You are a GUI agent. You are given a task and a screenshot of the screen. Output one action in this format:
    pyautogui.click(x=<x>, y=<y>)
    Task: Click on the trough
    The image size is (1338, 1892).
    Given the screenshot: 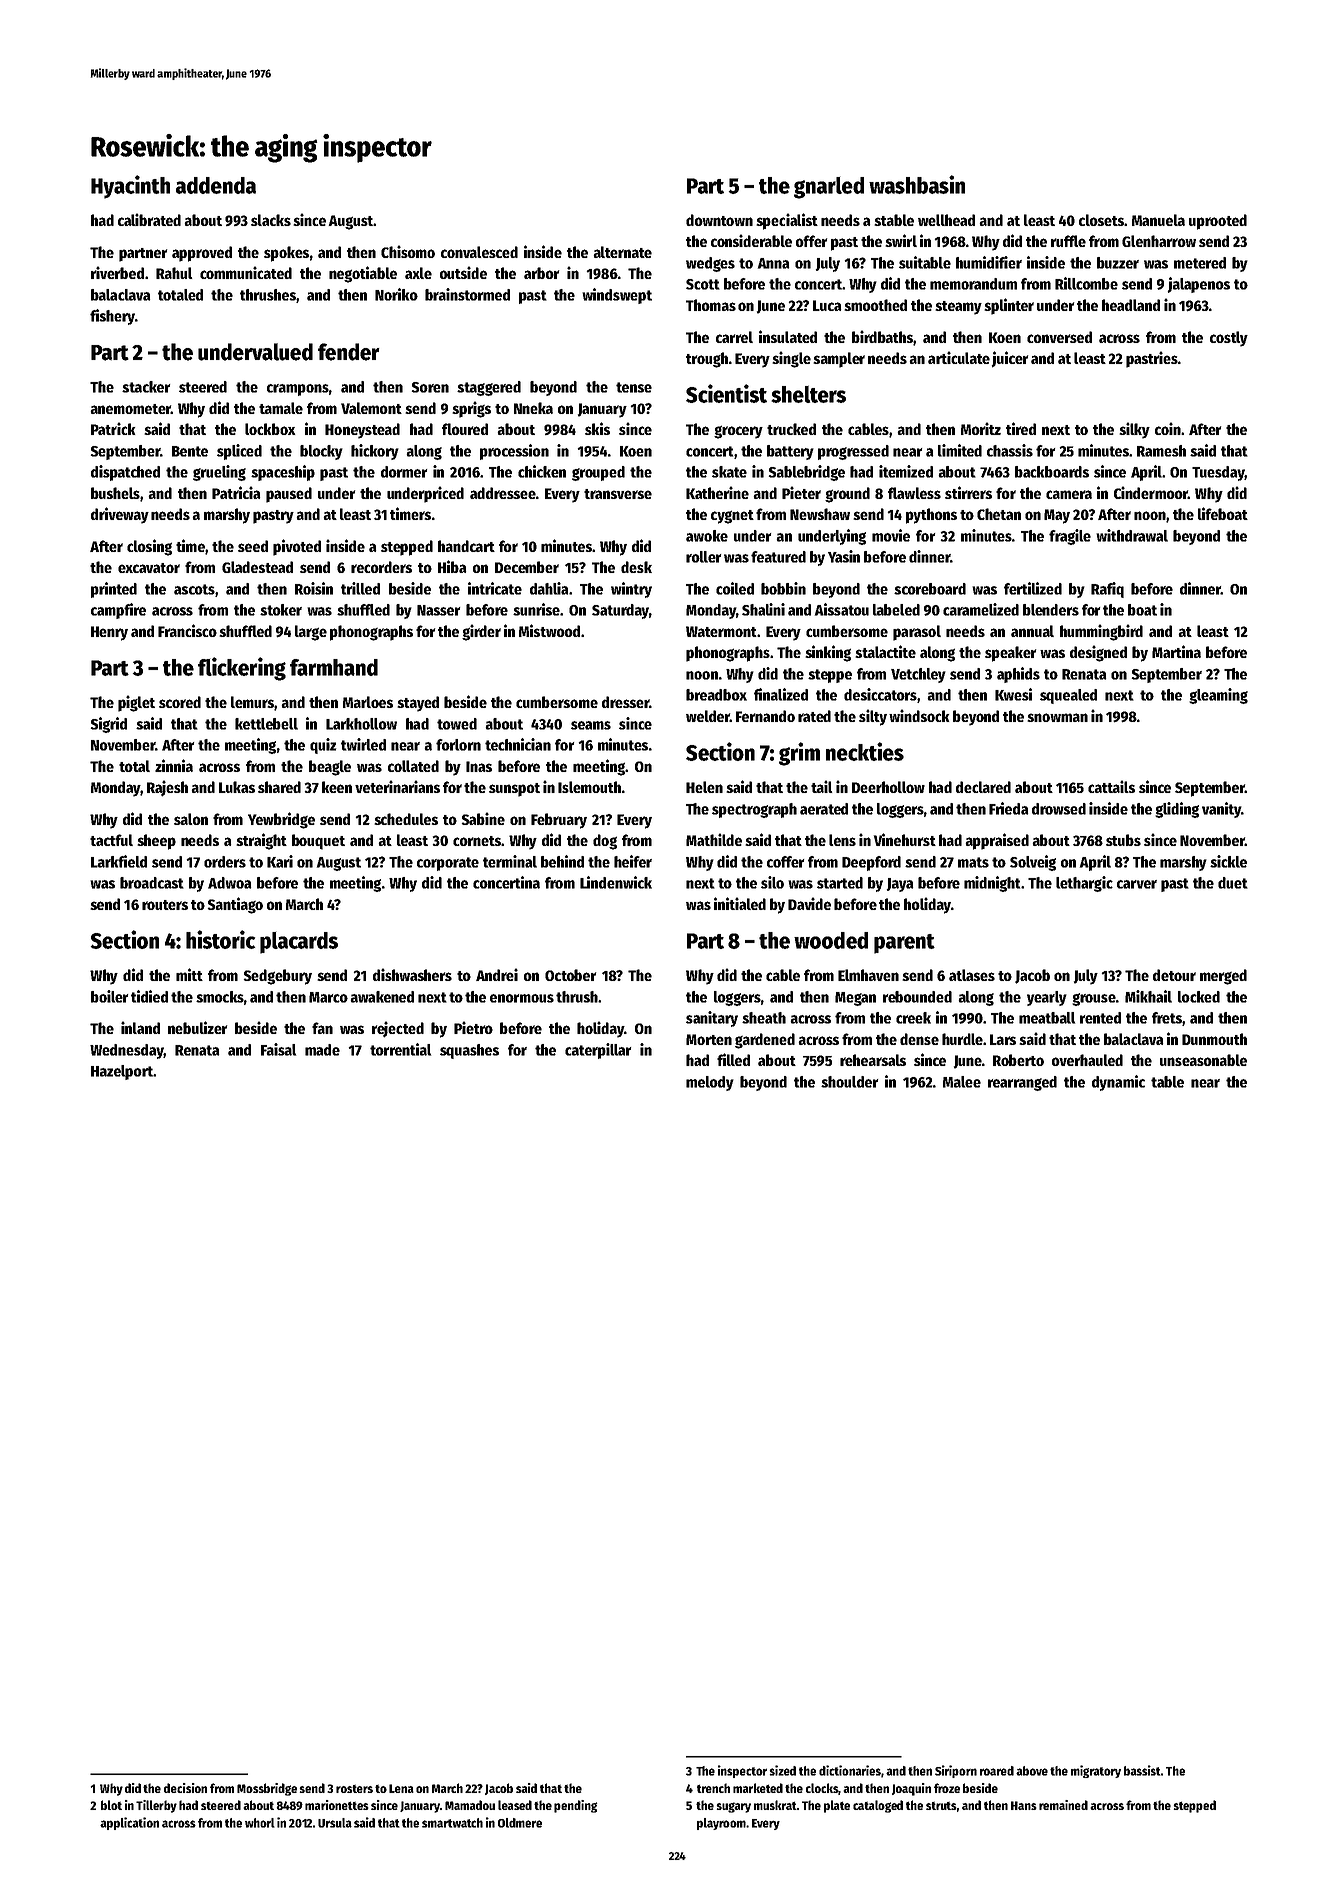 What is the action you would take?
    pyautogui.click(x=707, y=360)
